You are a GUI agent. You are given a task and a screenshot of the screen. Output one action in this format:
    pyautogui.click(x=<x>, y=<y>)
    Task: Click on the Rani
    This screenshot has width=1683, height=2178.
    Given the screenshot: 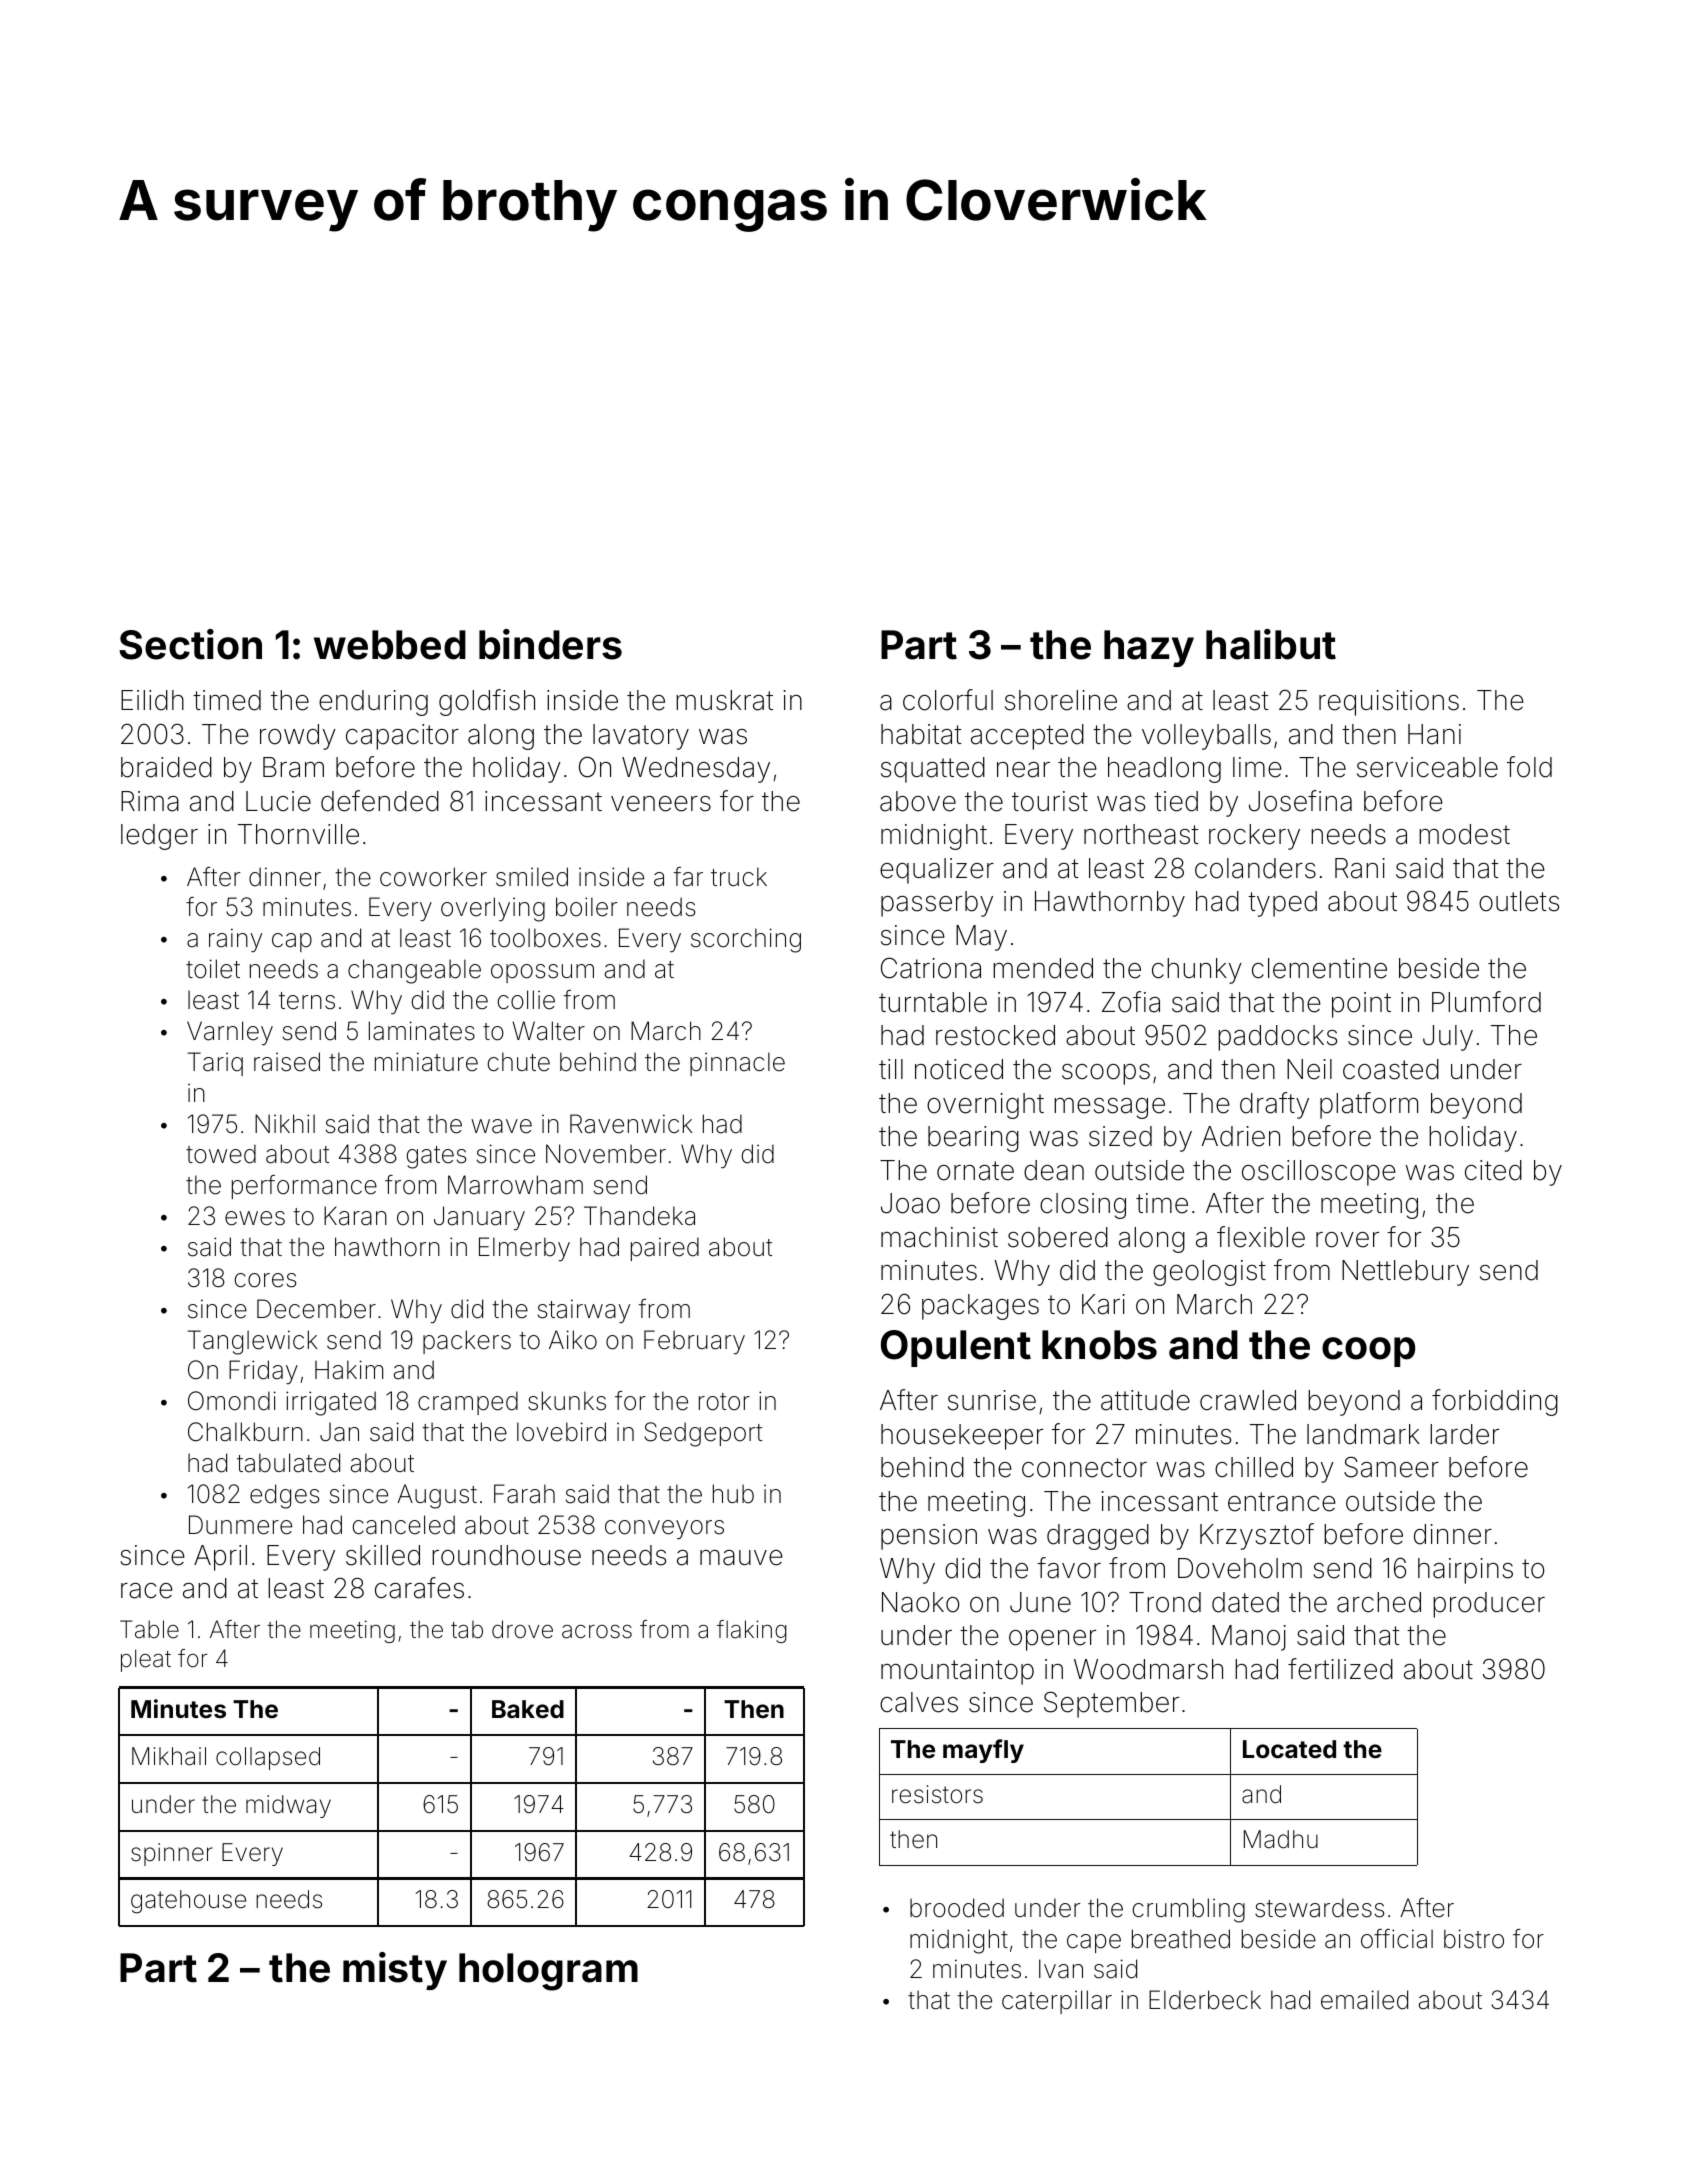 What is the action you would take?
    pyautogui.click(x=1360, y=868)
